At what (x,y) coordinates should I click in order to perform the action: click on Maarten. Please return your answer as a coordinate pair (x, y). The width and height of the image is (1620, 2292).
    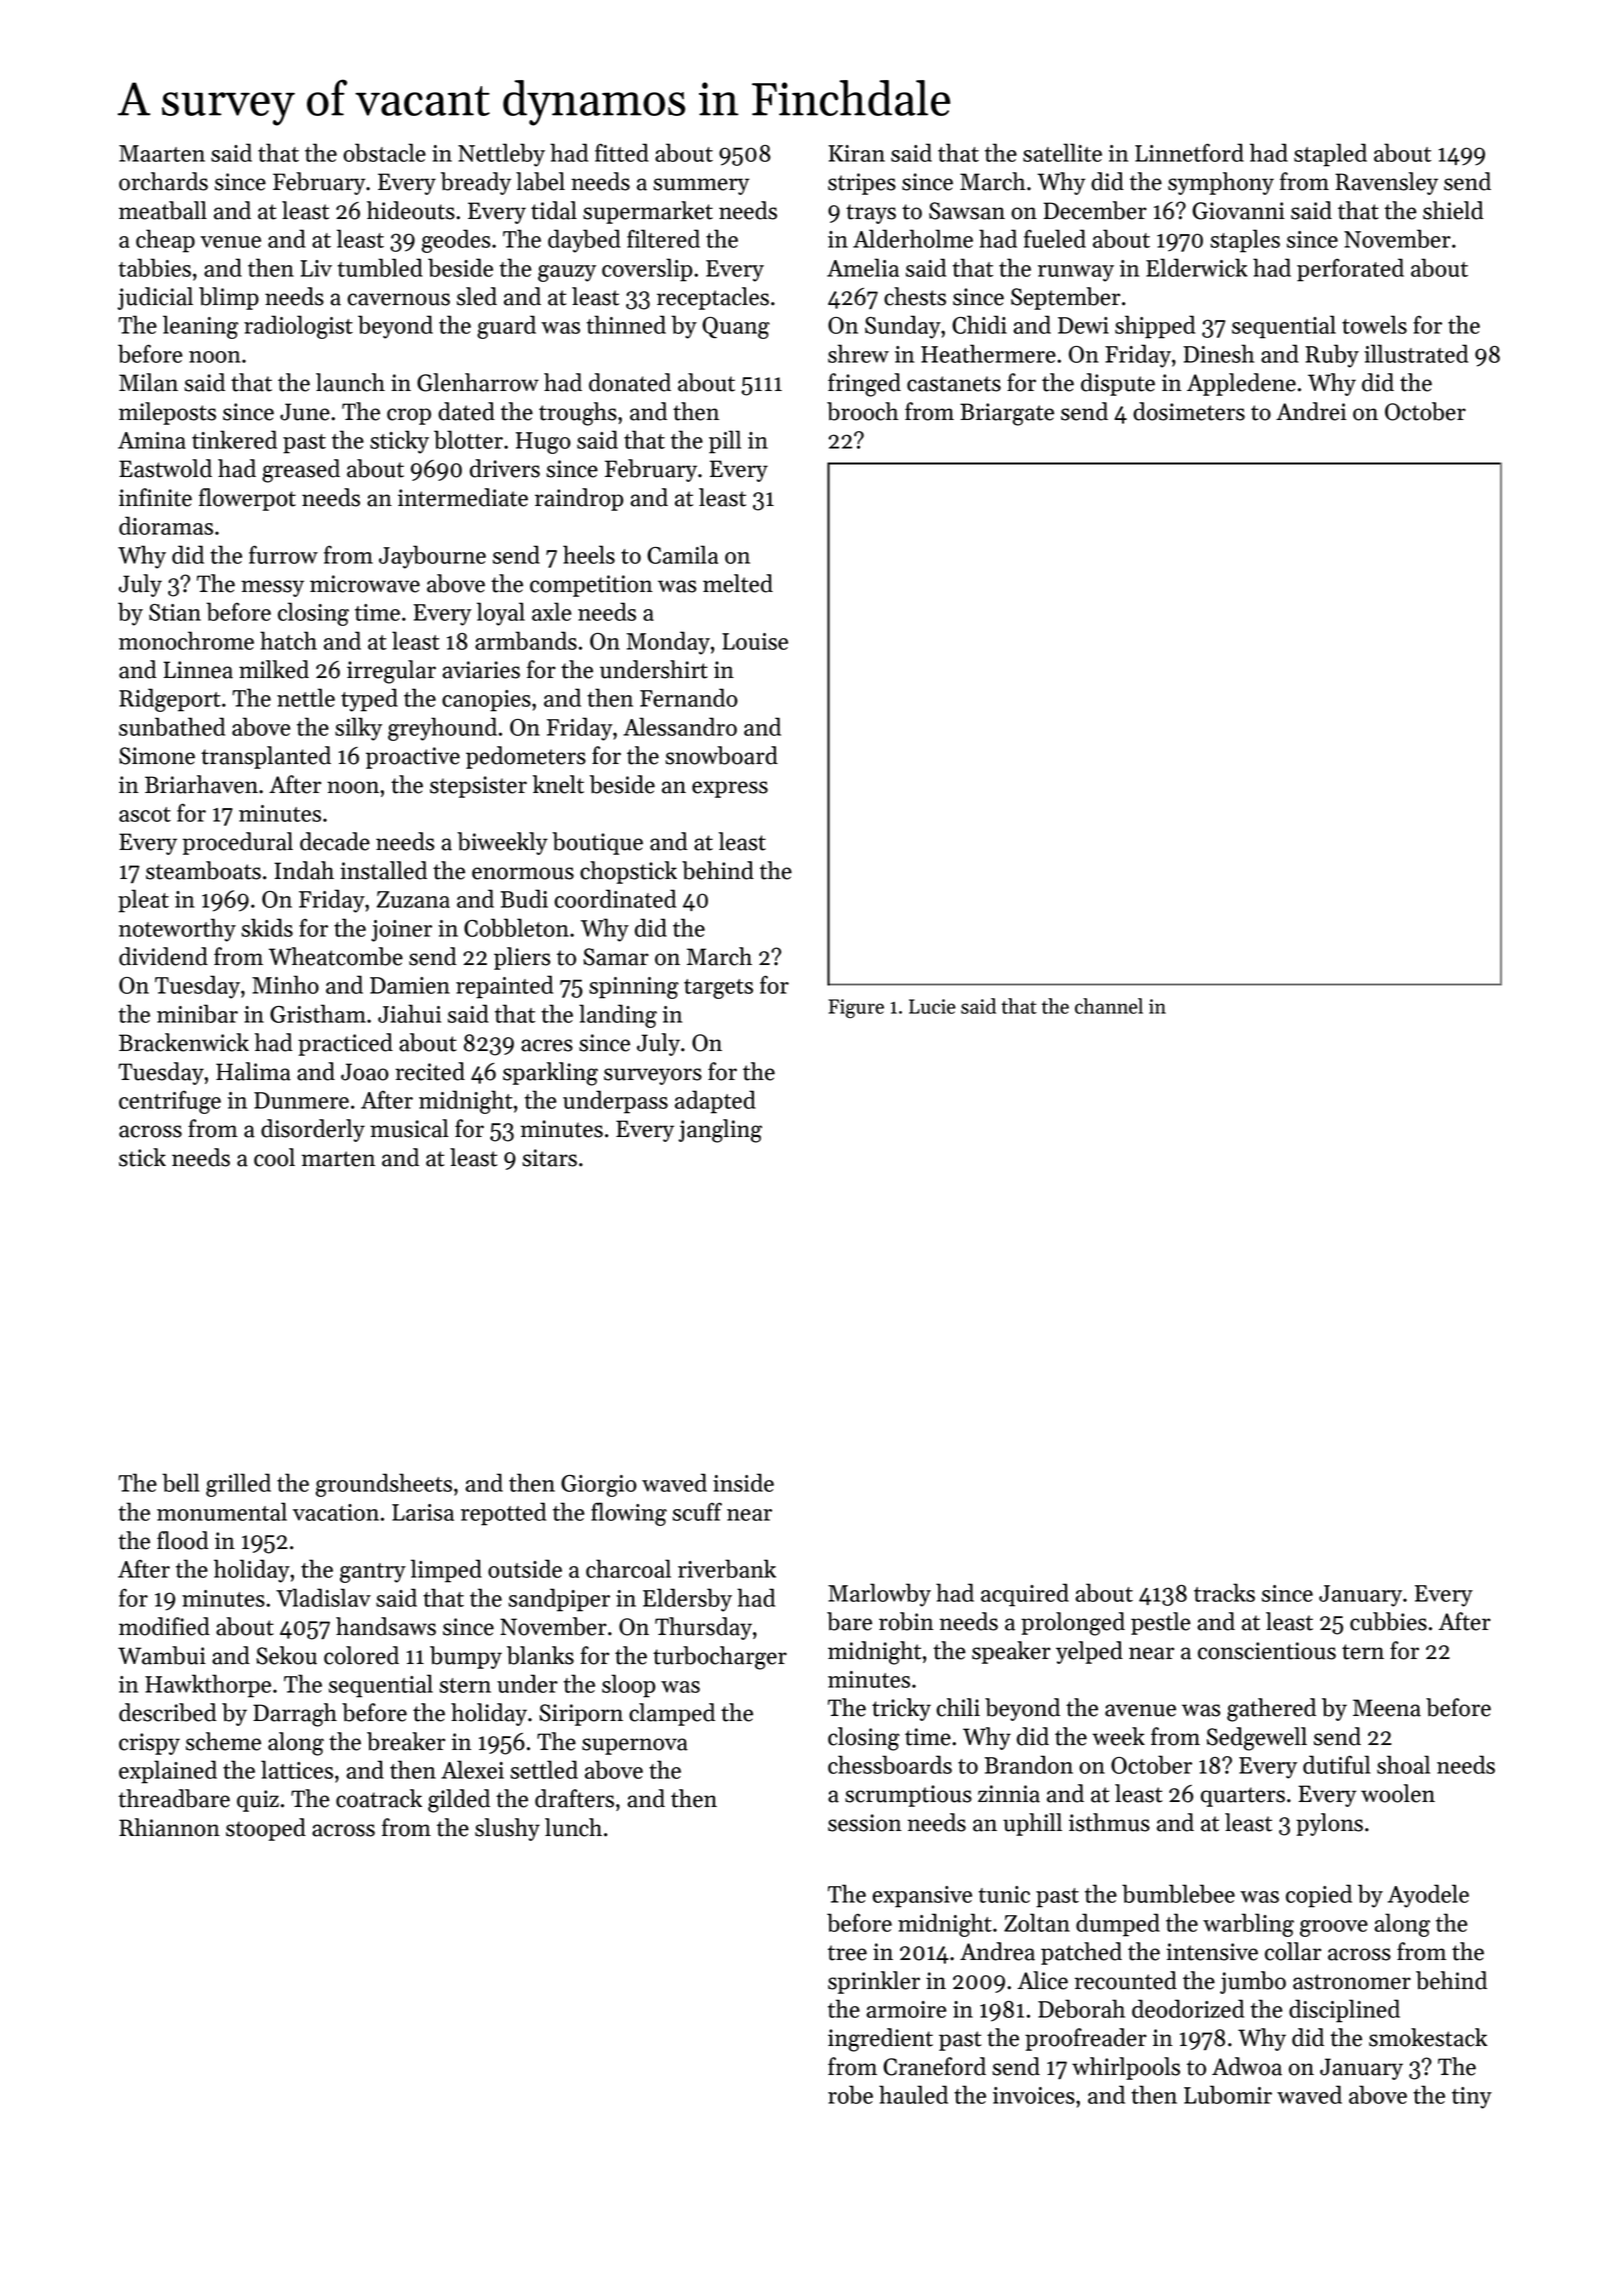
    Looking at the image, I should click on (162, 153).
